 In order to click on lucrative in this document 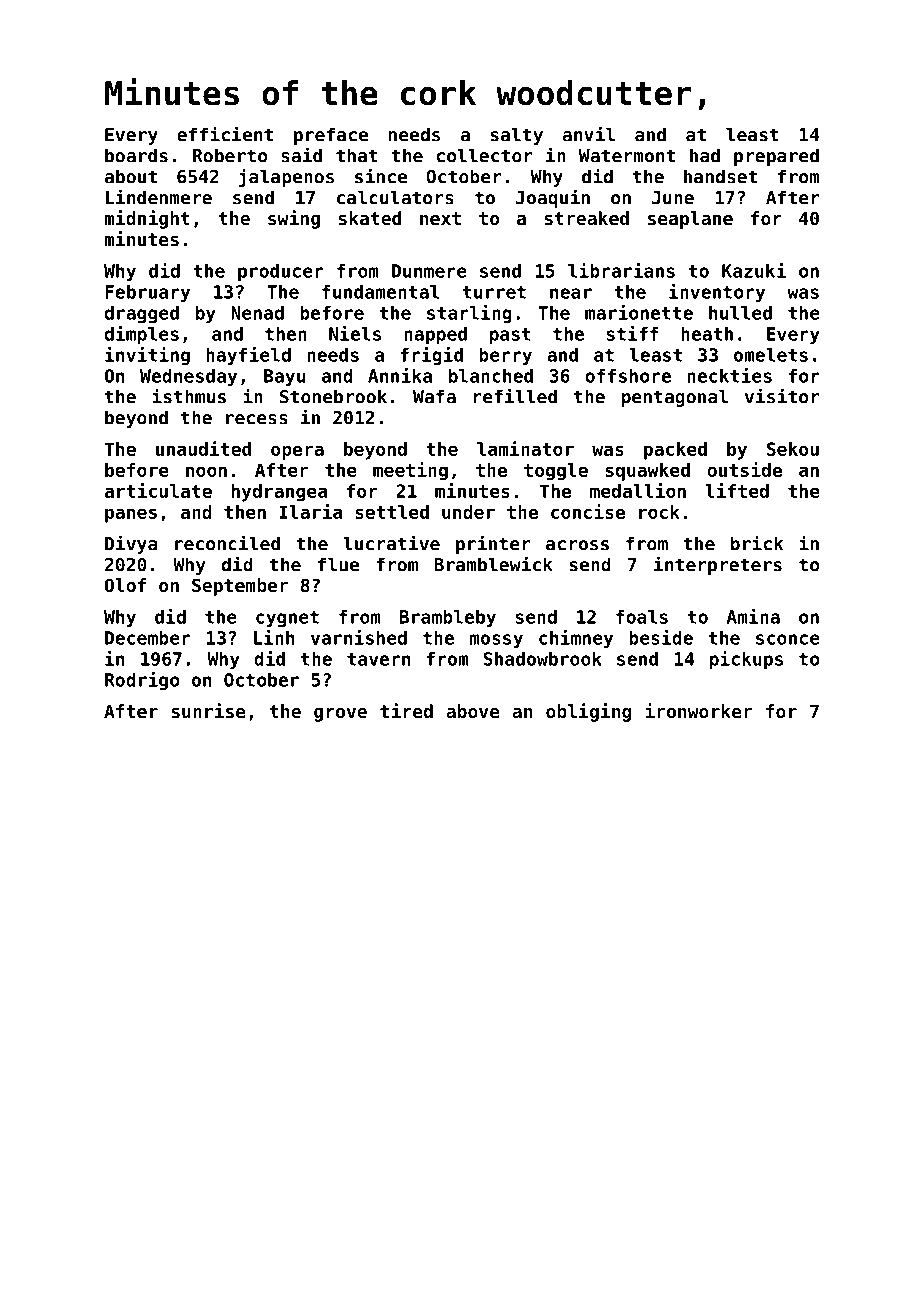, I will do `click(391, 543)`.
